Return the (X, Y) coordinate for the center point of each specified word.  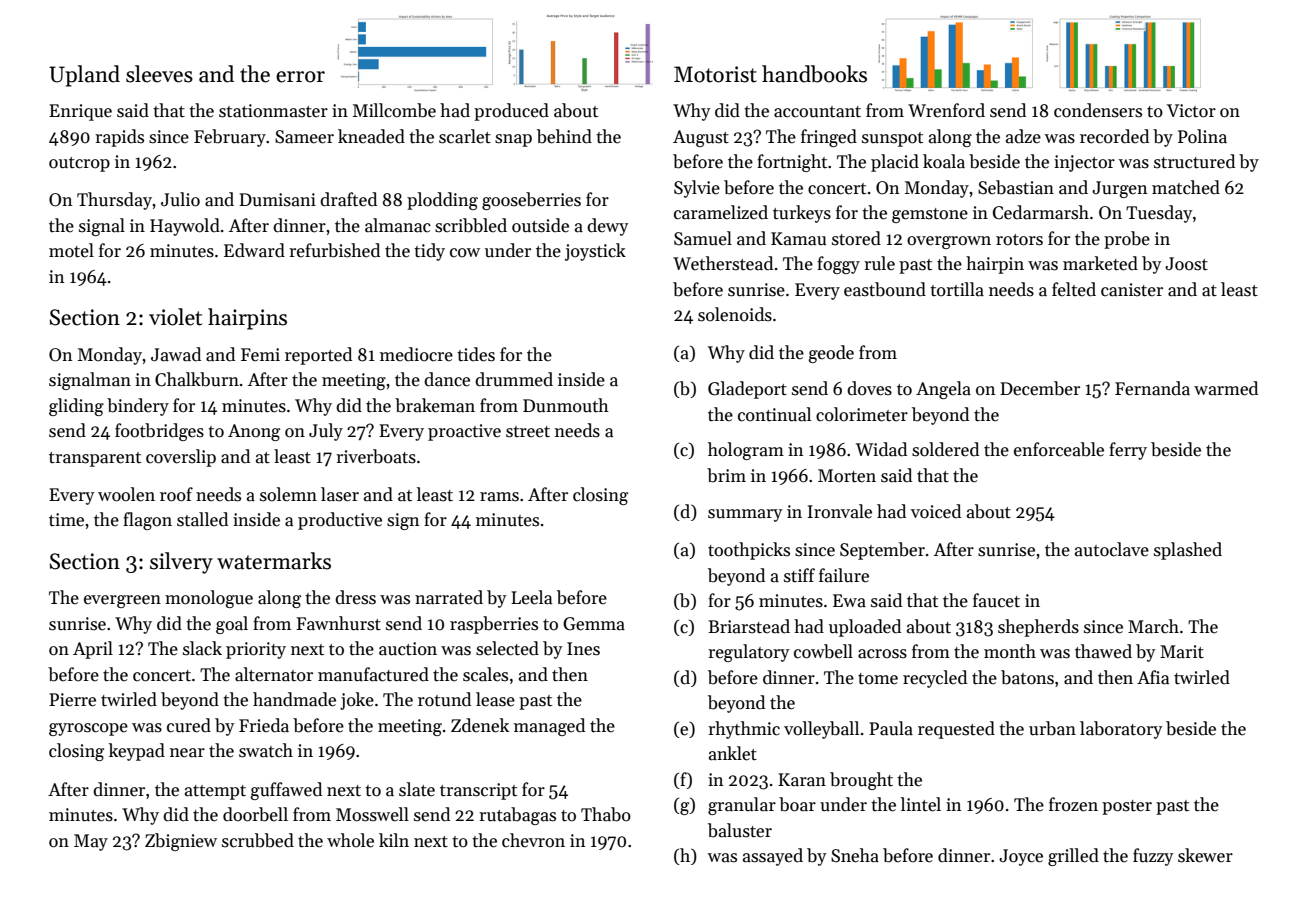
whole (350, 840)
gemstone (930, 215)
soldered (945, 449)
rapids (119, 138)
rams (499, 497)
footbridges (159, 432)
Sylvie (697, 189)
